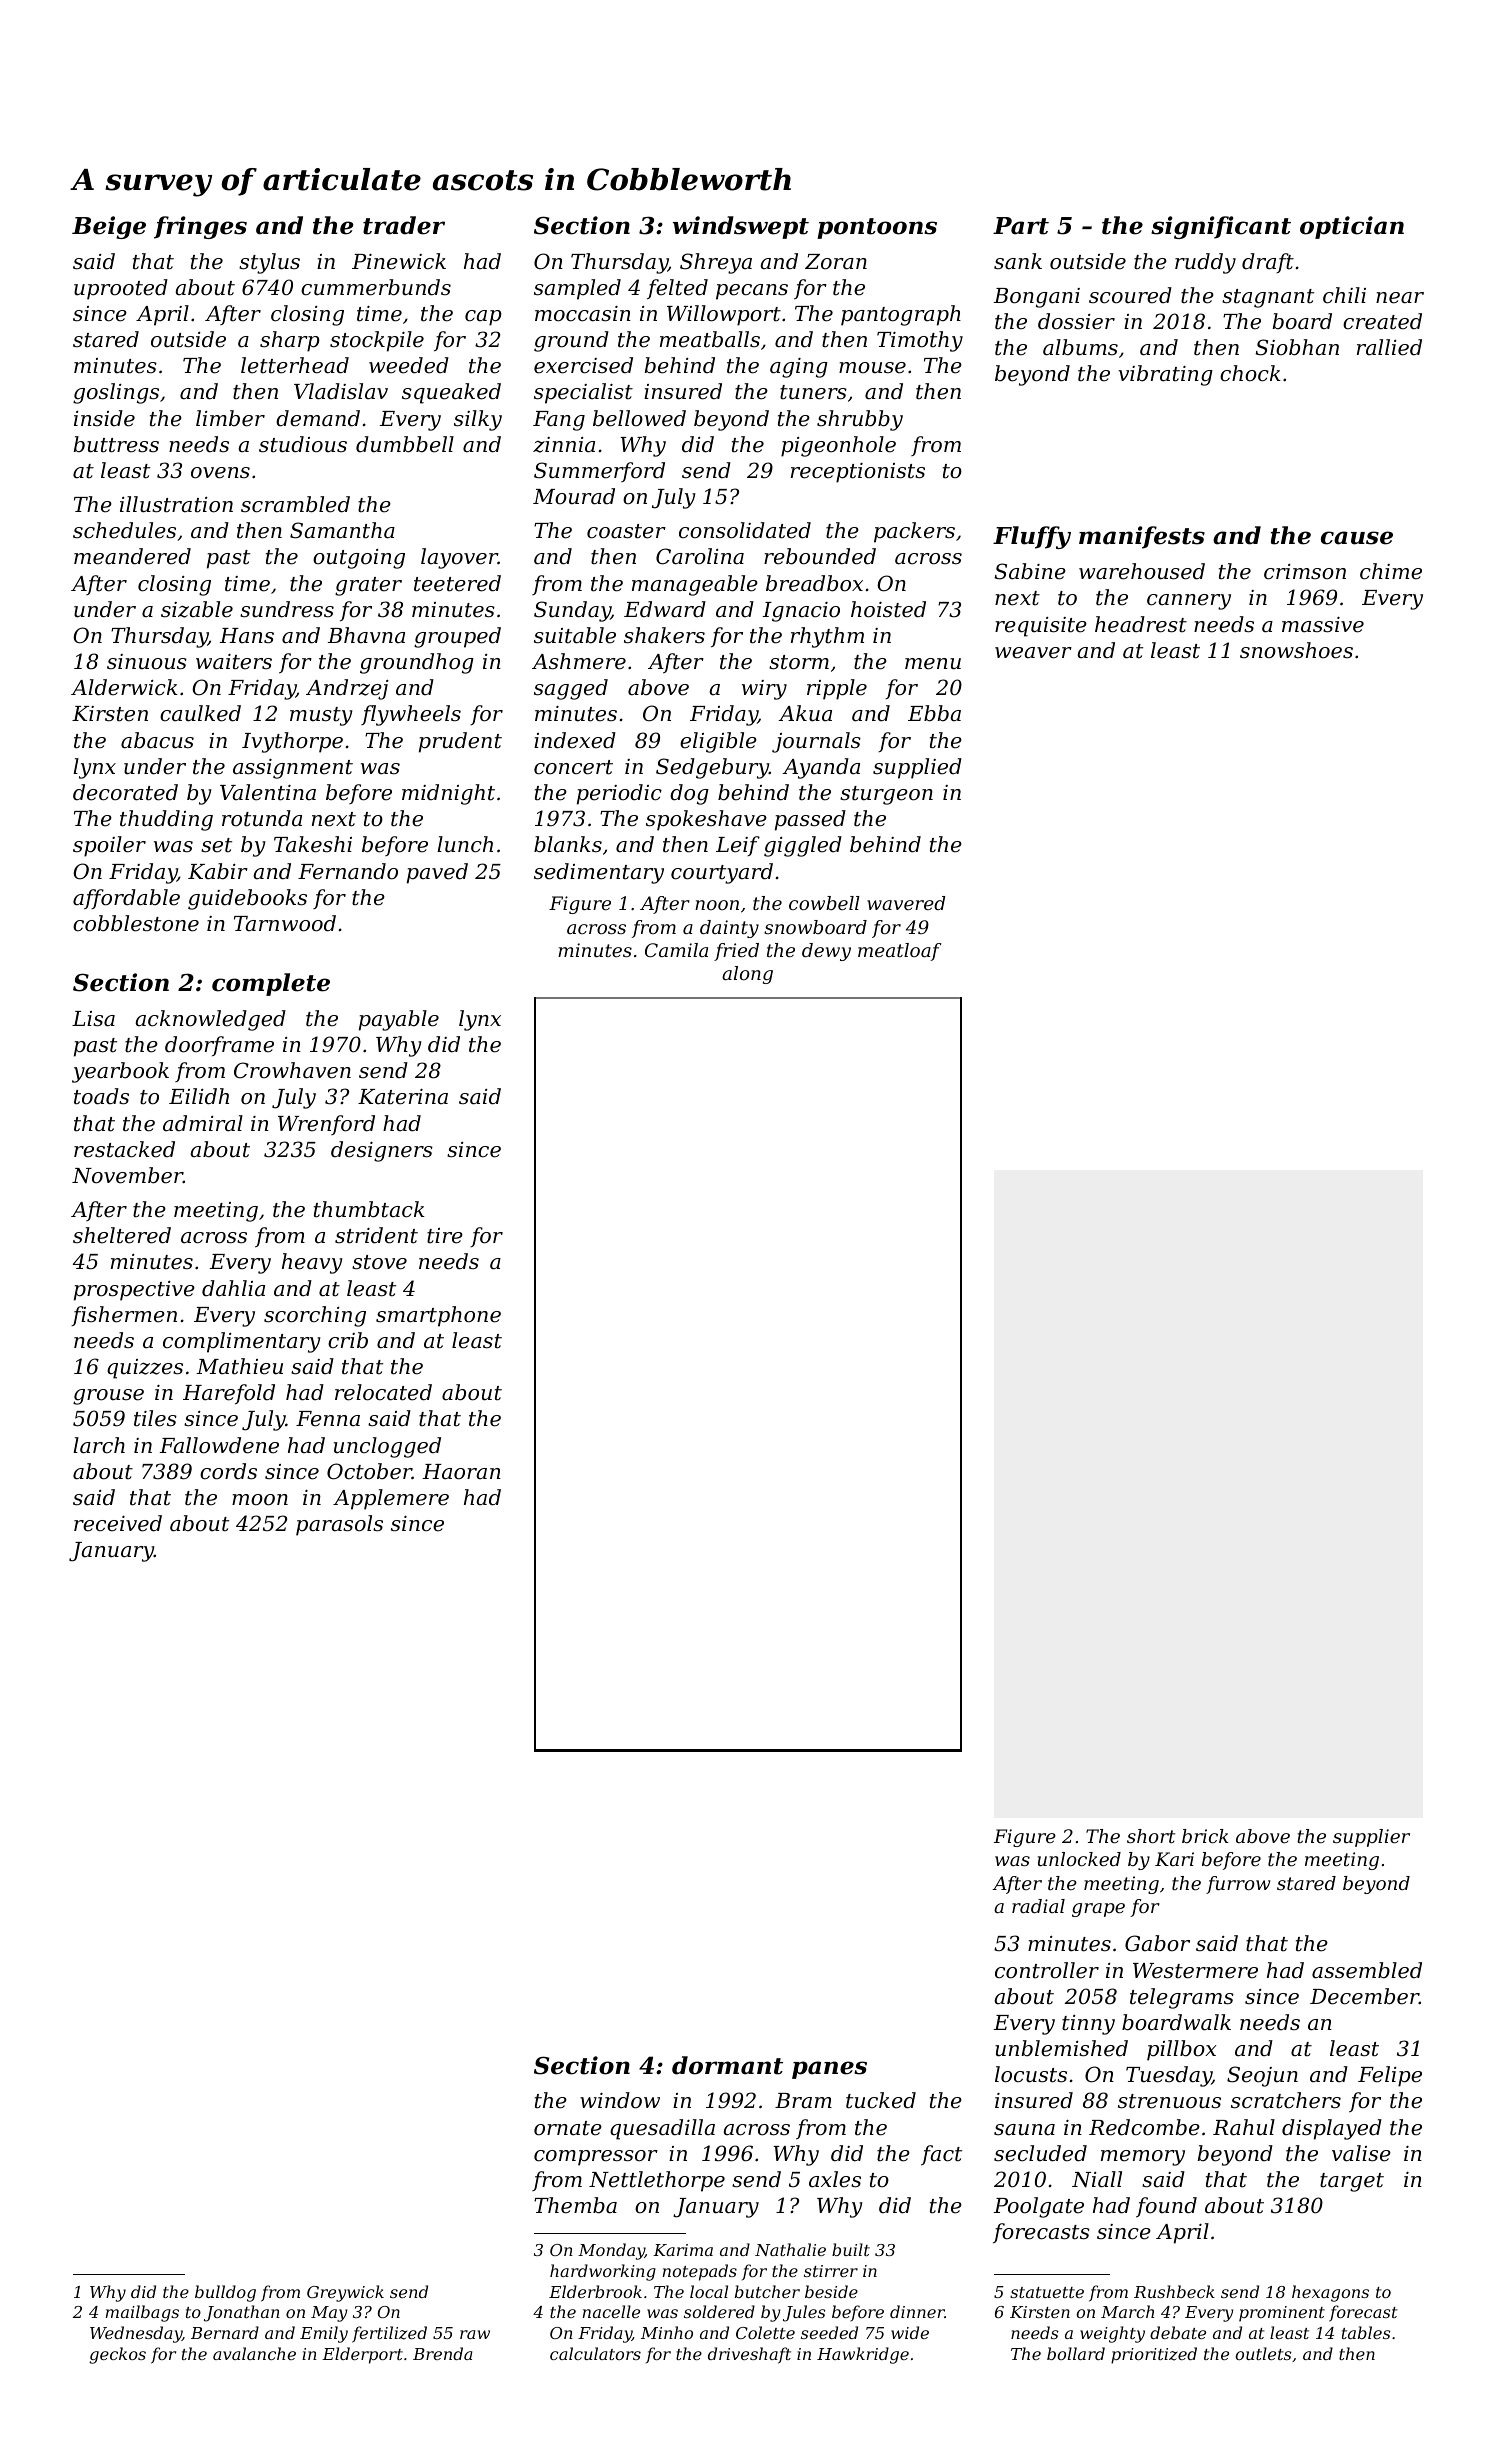 The height and width of the document is (2464, 1496). Describe the element at coordinates (1263, 2353) in the document. I see `outlets` at that location.
